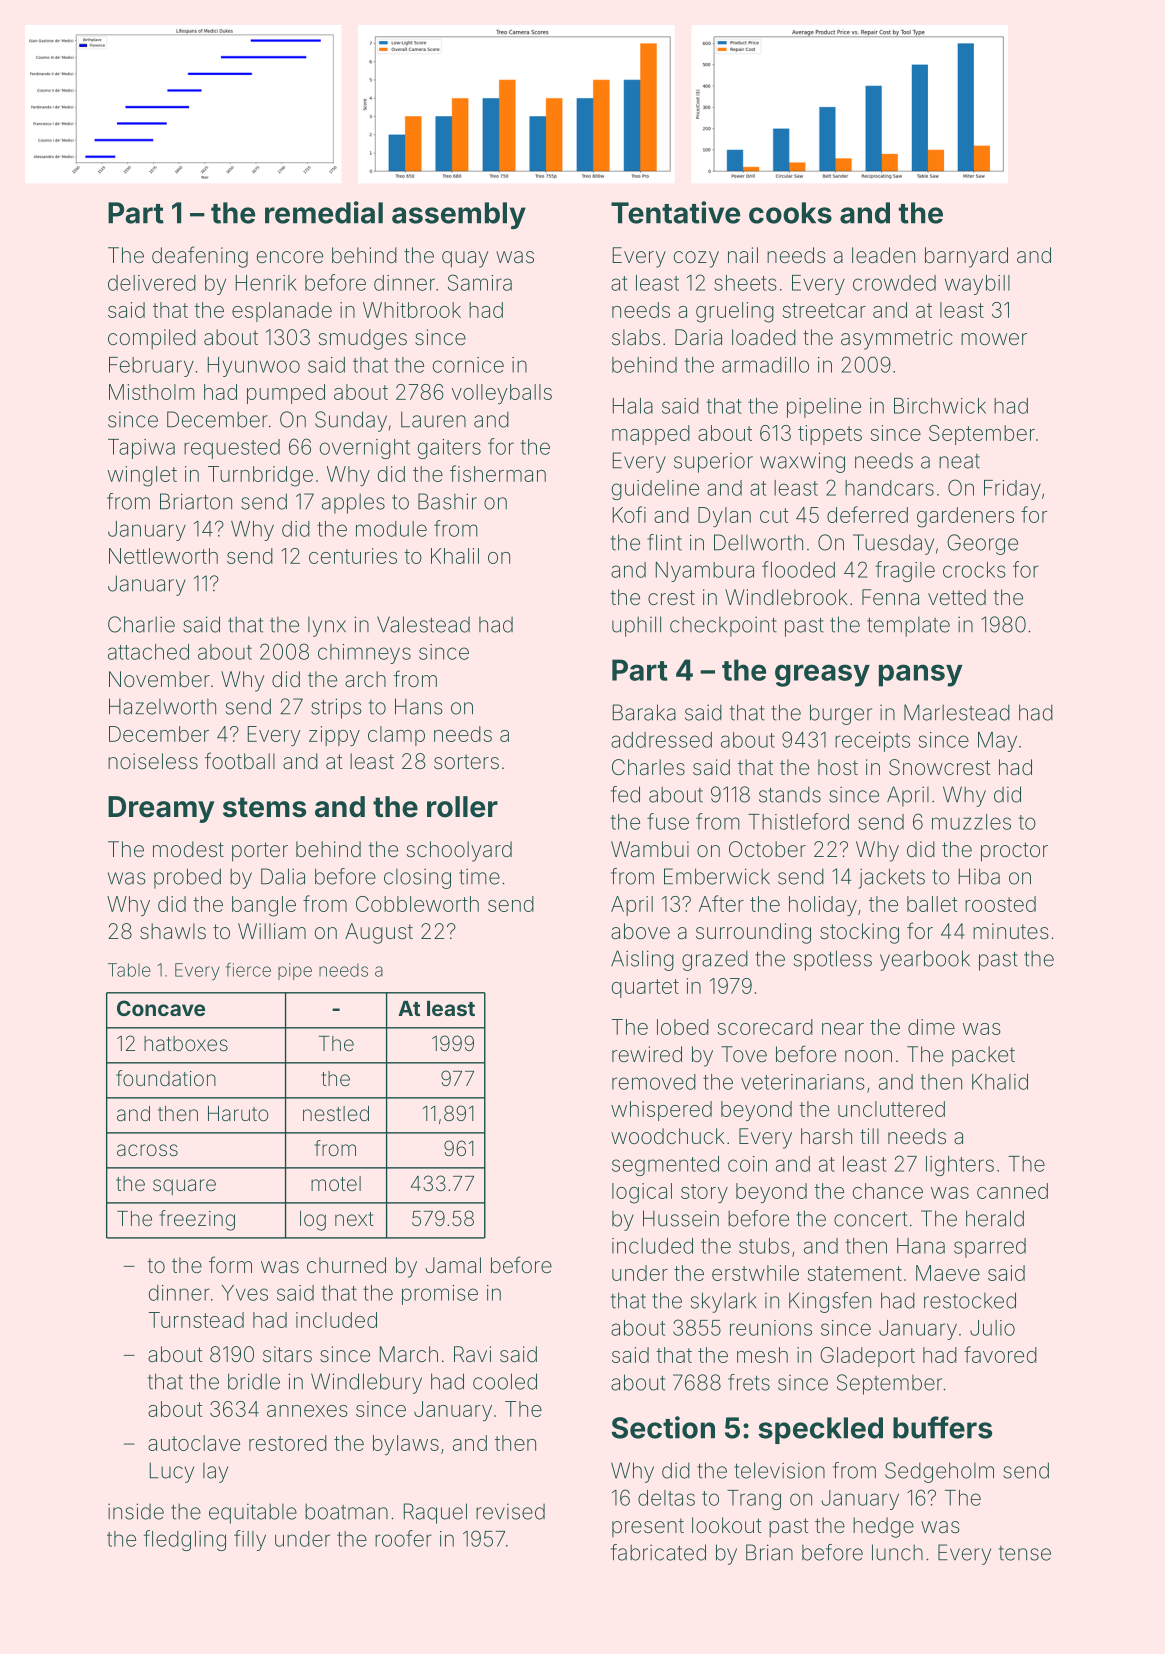  I want to click on Tentative, so click(675, 212).
